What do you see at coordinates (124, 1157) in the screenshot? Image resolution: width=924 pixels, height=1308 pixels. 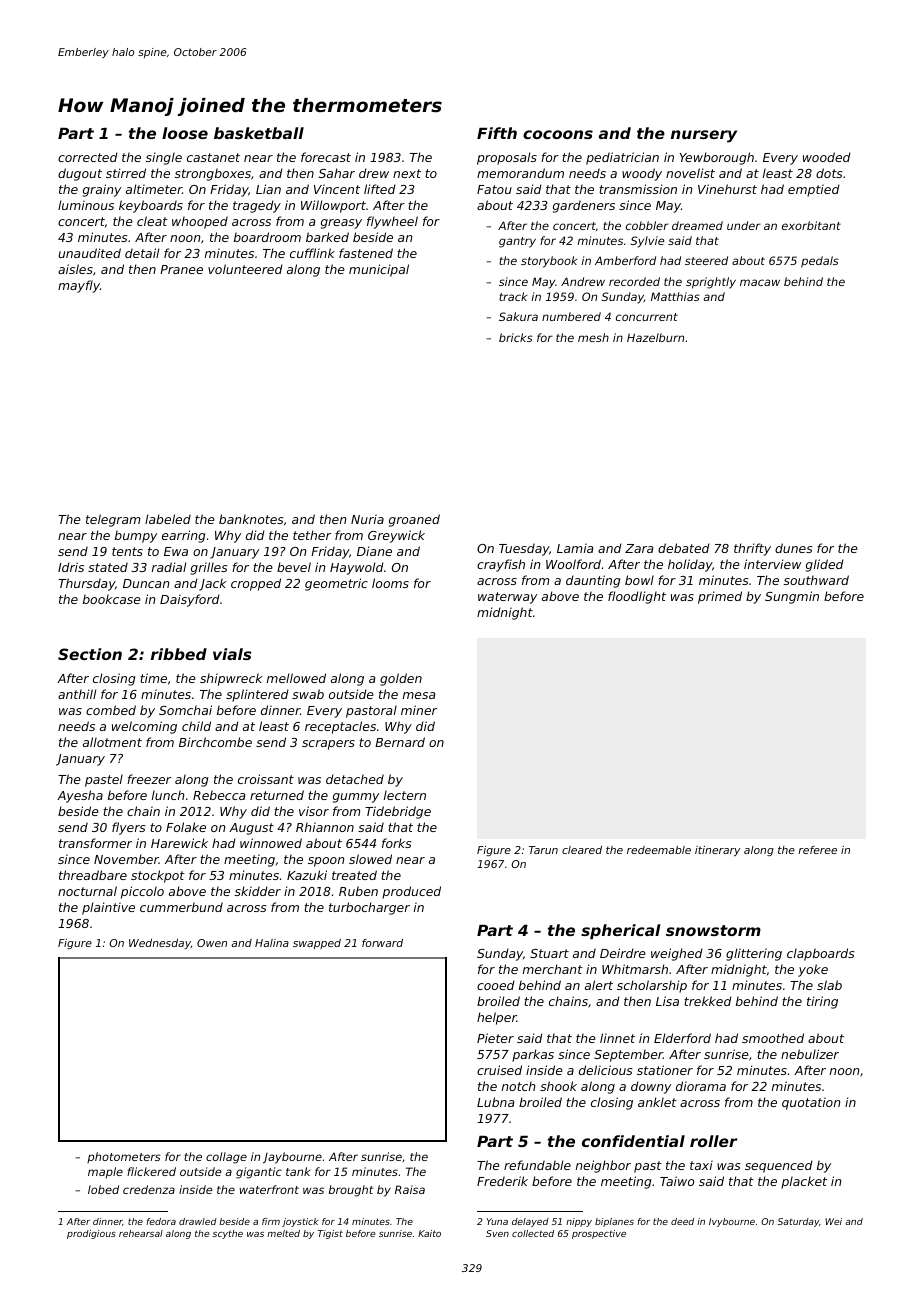 I see `photometers` at bounding box center [124, 1157].
